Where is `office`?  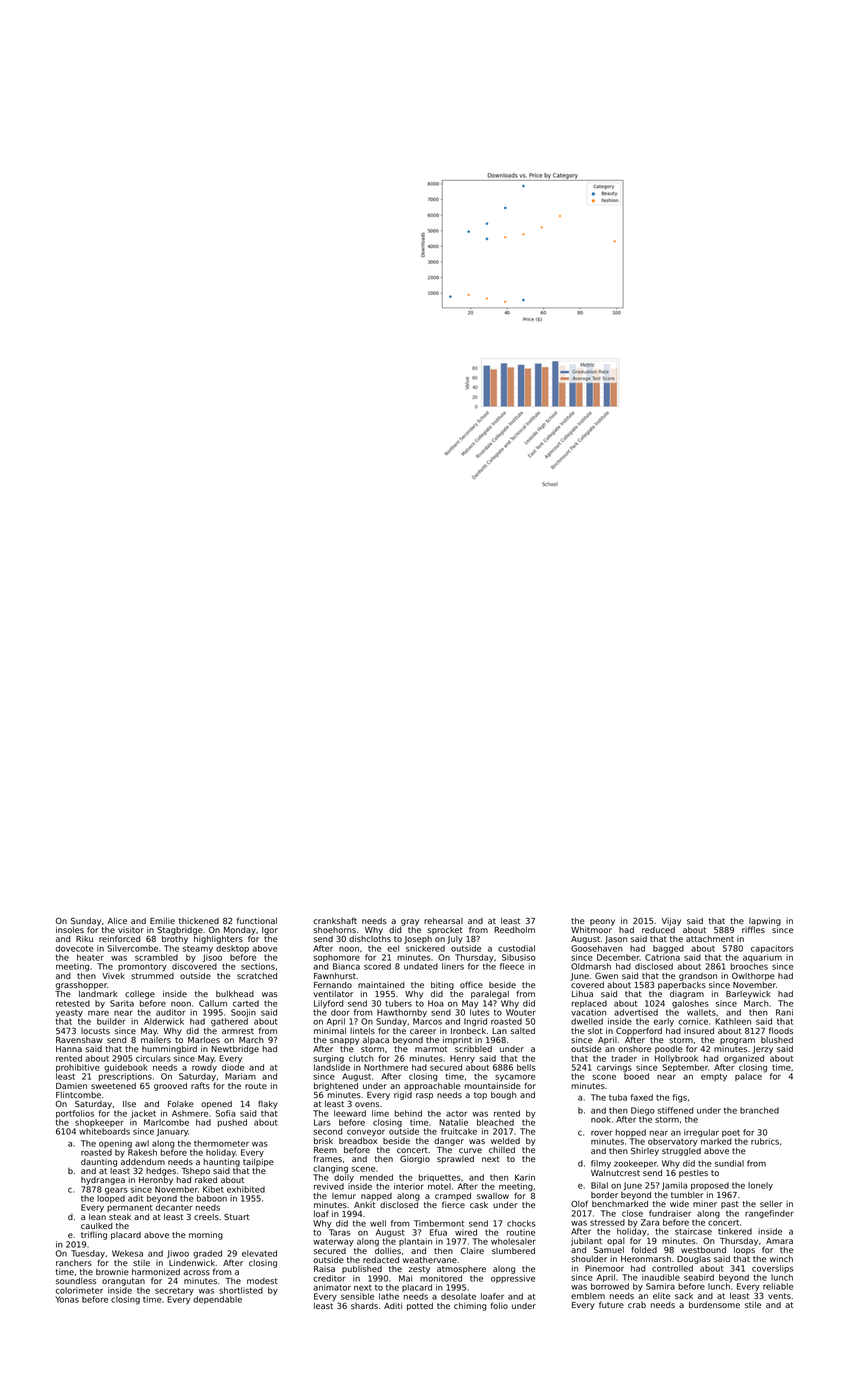
office is located at coordinates (471, 984).
